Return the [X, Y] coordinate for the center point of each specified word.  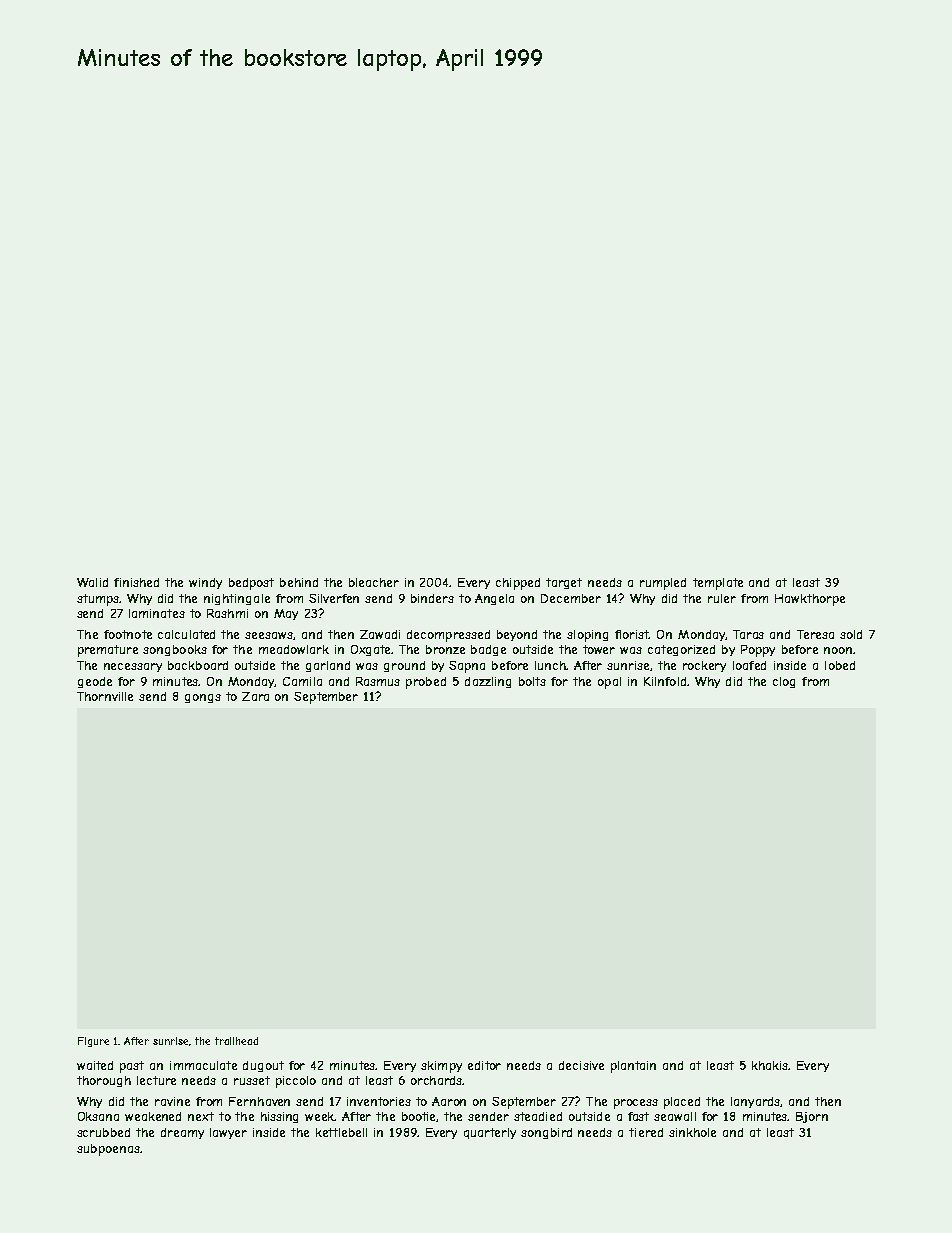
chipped [518, 584]
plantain [633, 1067]
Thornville [105, 696]
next [201, 1116]
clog [784, 682]
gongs [203, 698]
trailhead [236, 1041]
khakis [770, 1065]
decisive [581, 1065]
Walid [92, 582]
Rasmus [378, 681]
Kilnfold [665, 681]
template [718, 584]
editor [484, 1065]
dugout [263, 1066]
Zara [255, 696]
